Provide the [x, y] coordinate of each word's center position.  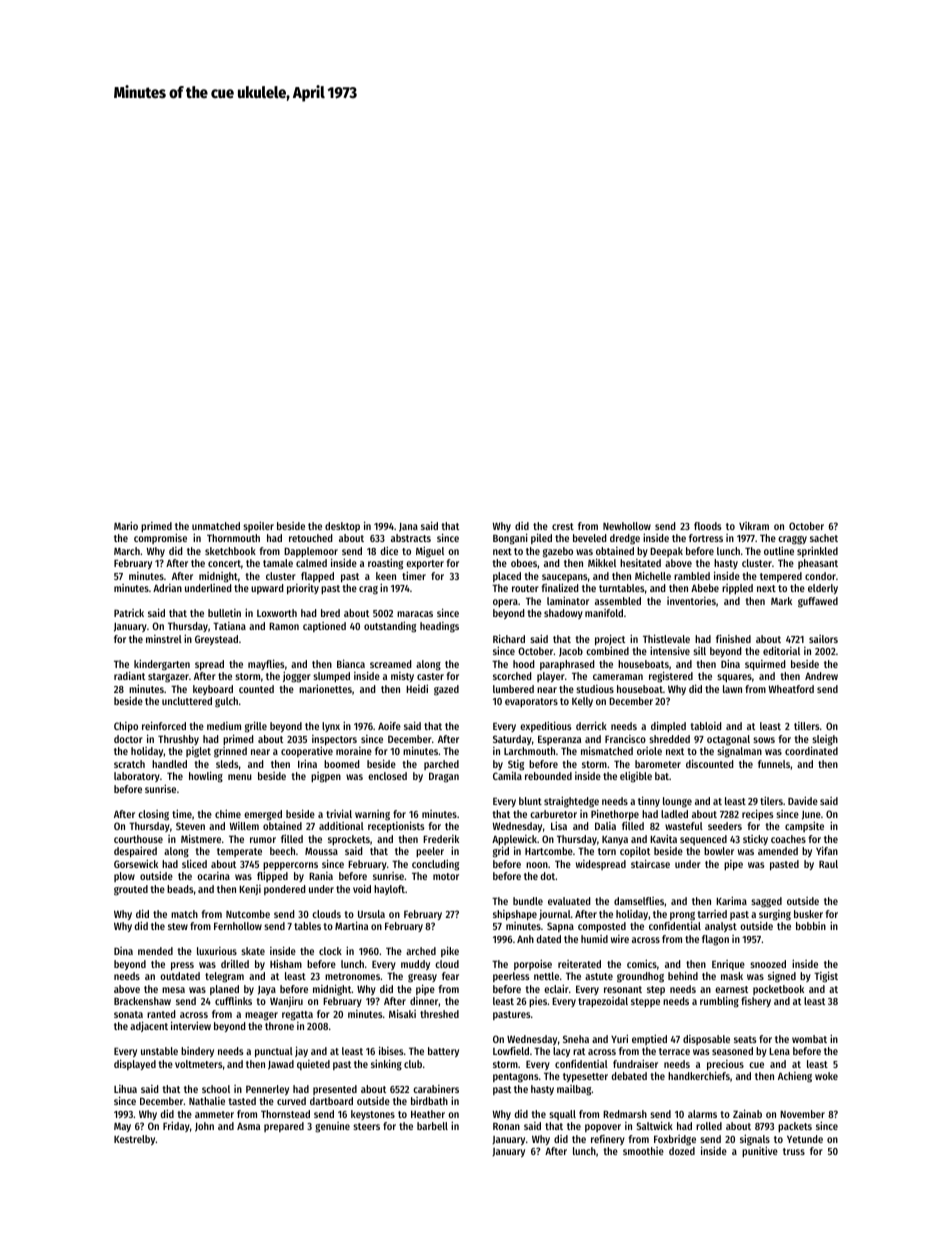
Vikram [754, 526]
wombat [809, 1039]
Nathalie [207, 1101]
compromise [160, 539]
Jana [408, 527]
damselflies [639, 901]
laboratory [137, 777]
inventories [691, 601]
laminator [568, 601]
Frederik [441, 839]
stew [178, 926]
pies [538, 1002]
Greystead [216, 640]
